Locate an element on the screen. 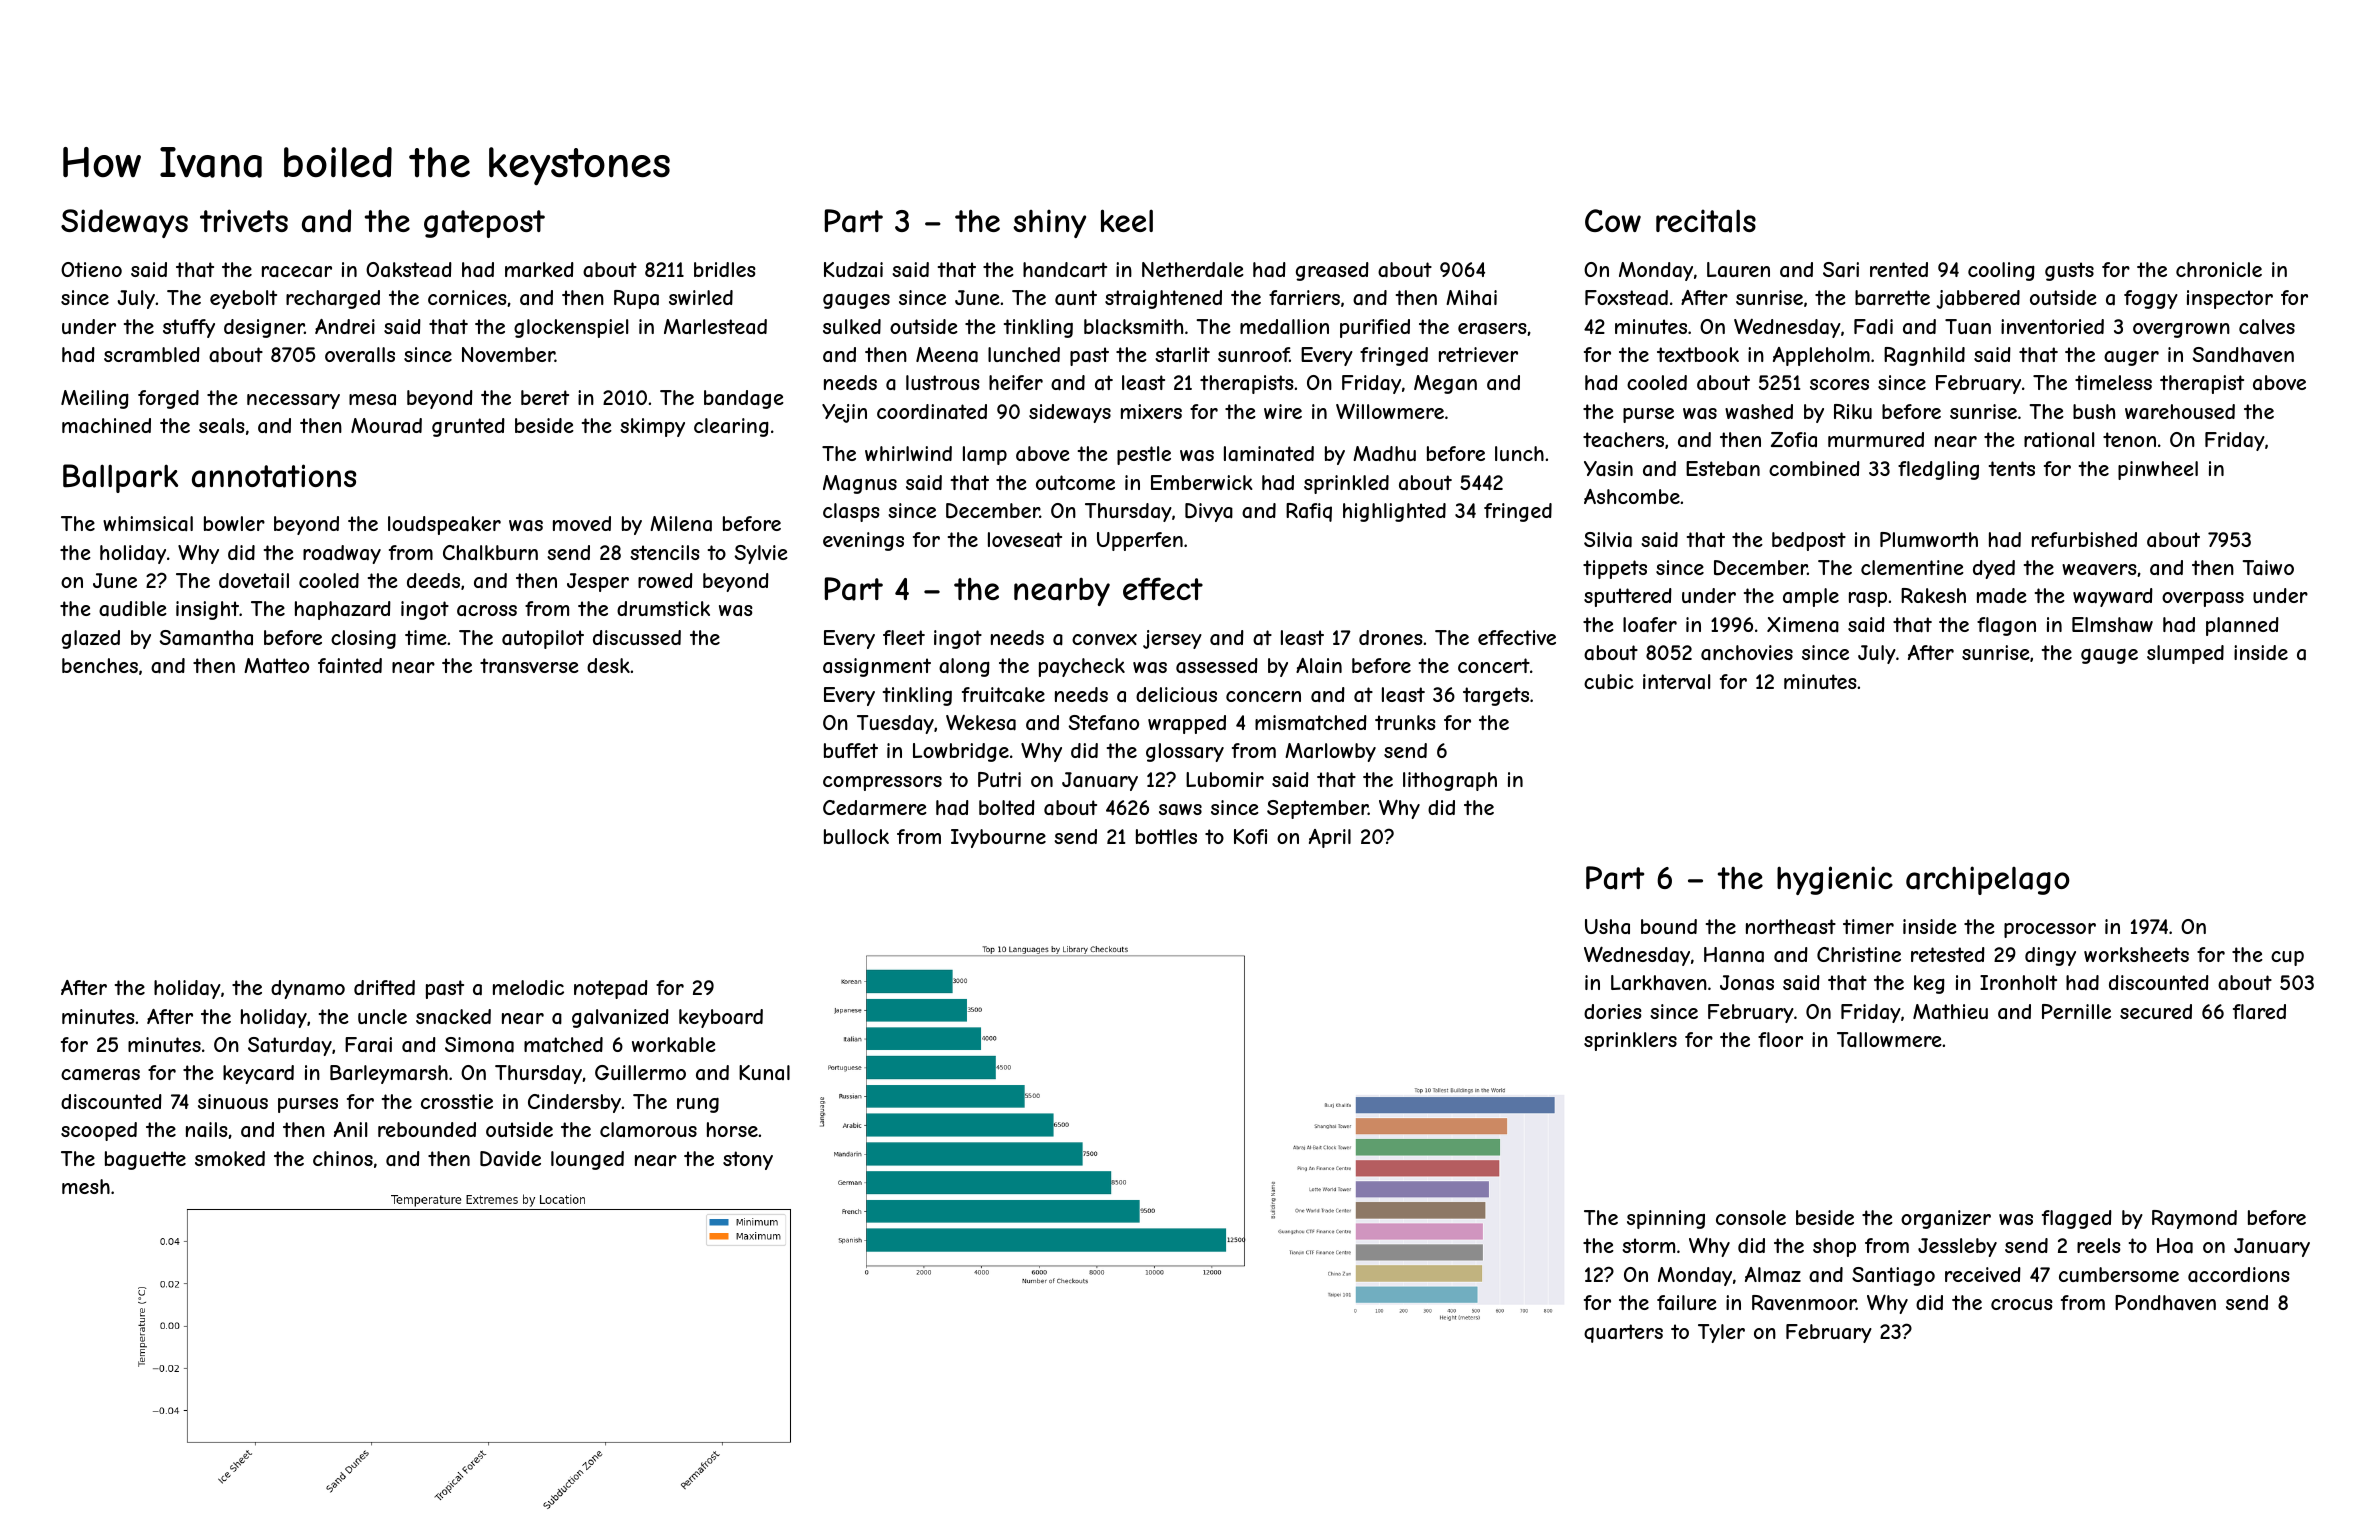 Image resolution: width=2380 pixels, height=1540 pixels. mesh is located at coordinates (86, 1186).
